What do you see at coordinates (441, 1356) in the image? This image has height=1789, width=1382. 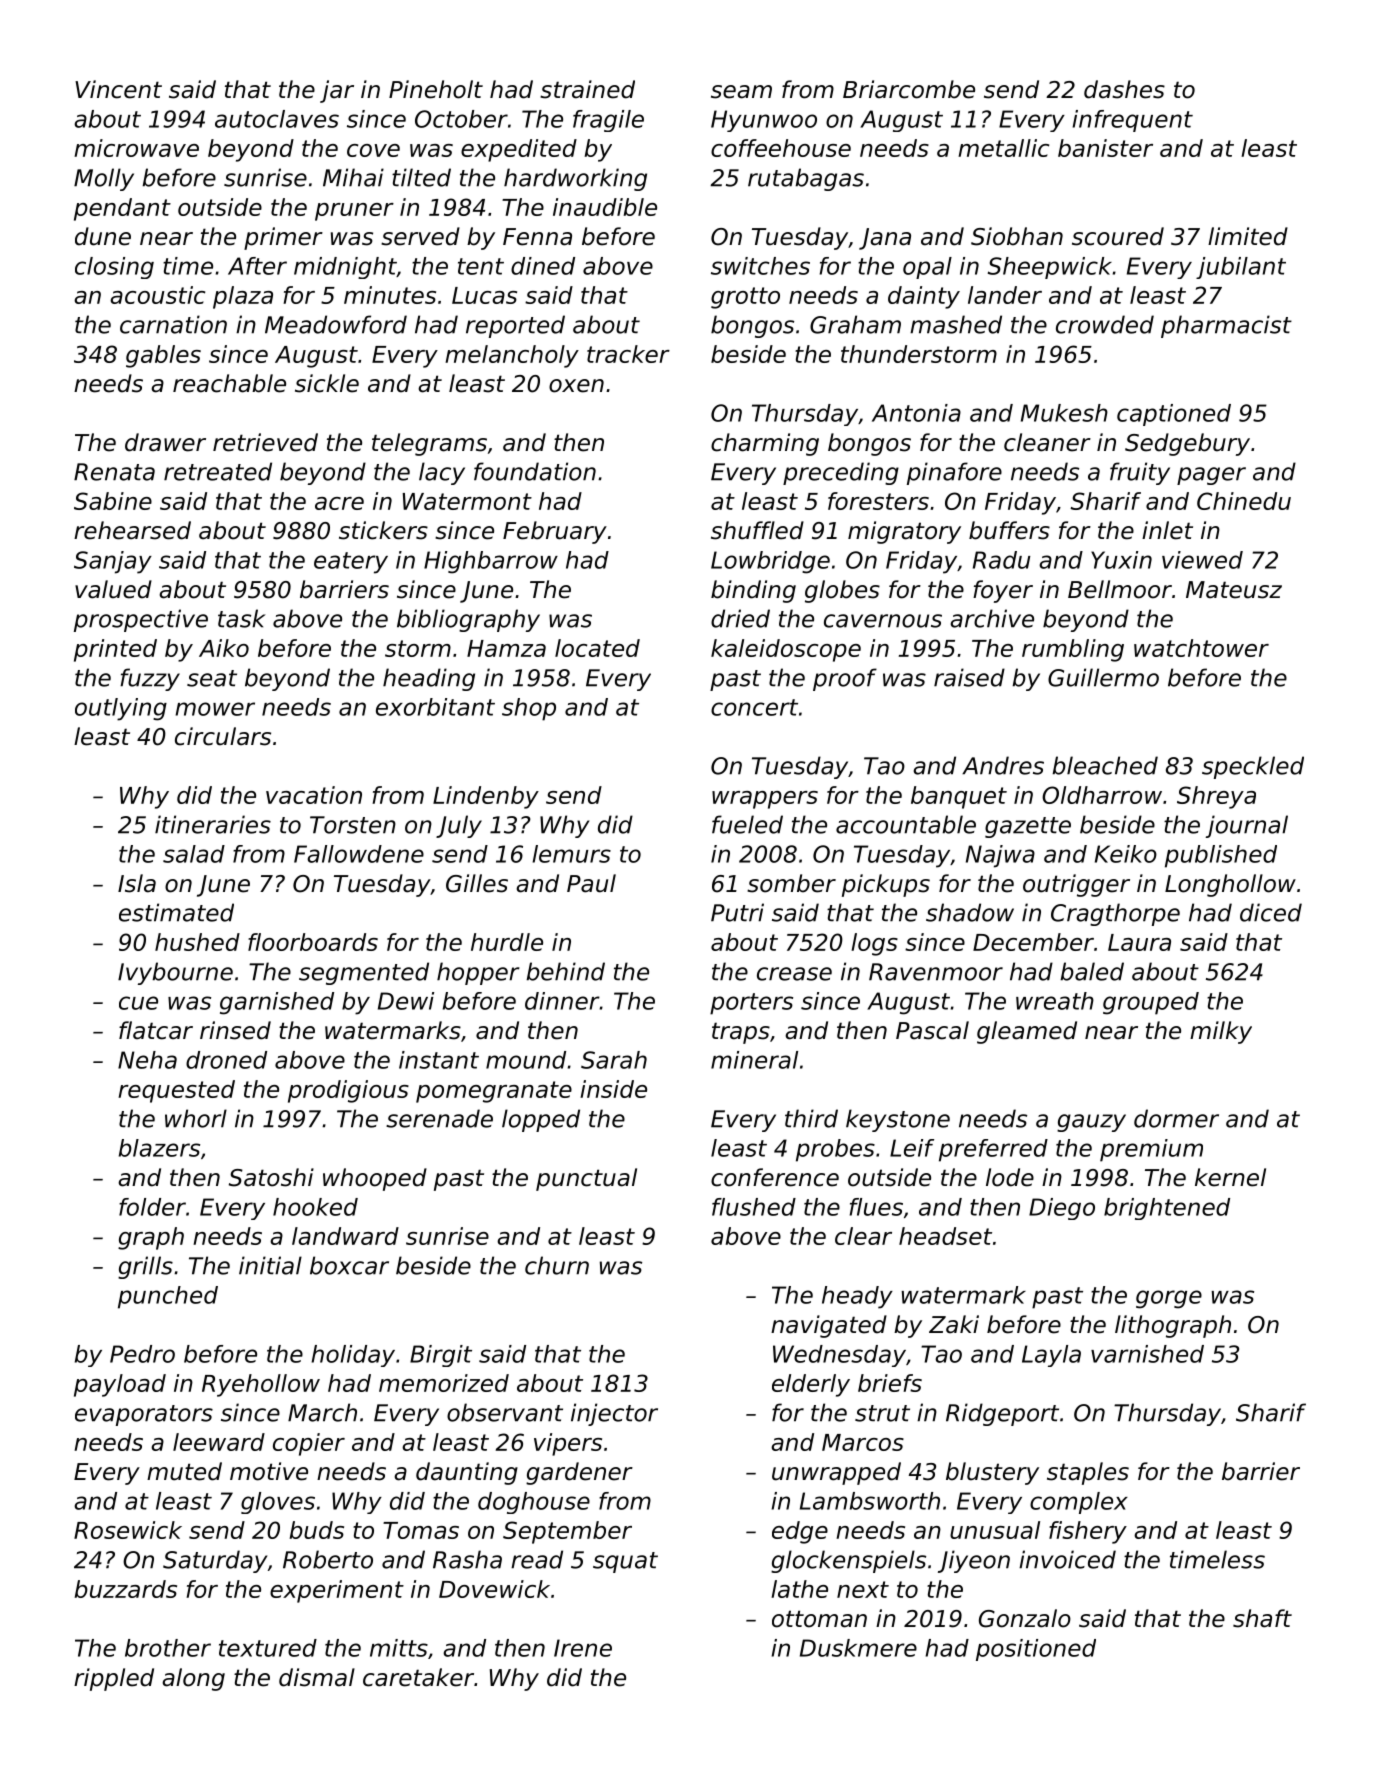 I see `Birgit` at bounding box center [441, 1356].
